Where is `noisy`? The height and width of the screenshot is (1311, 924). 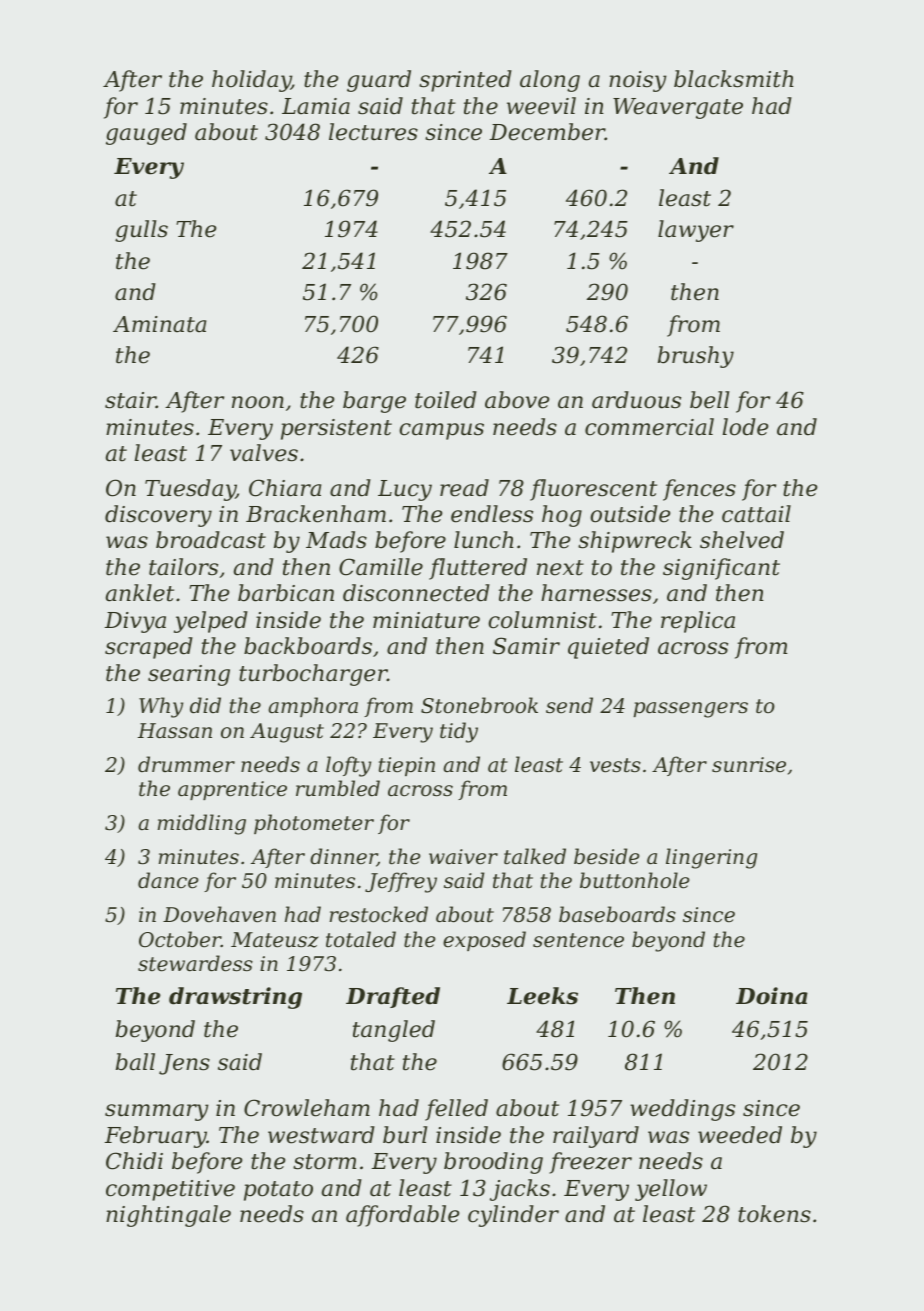 noisy is located at coordinates (638, 81).
